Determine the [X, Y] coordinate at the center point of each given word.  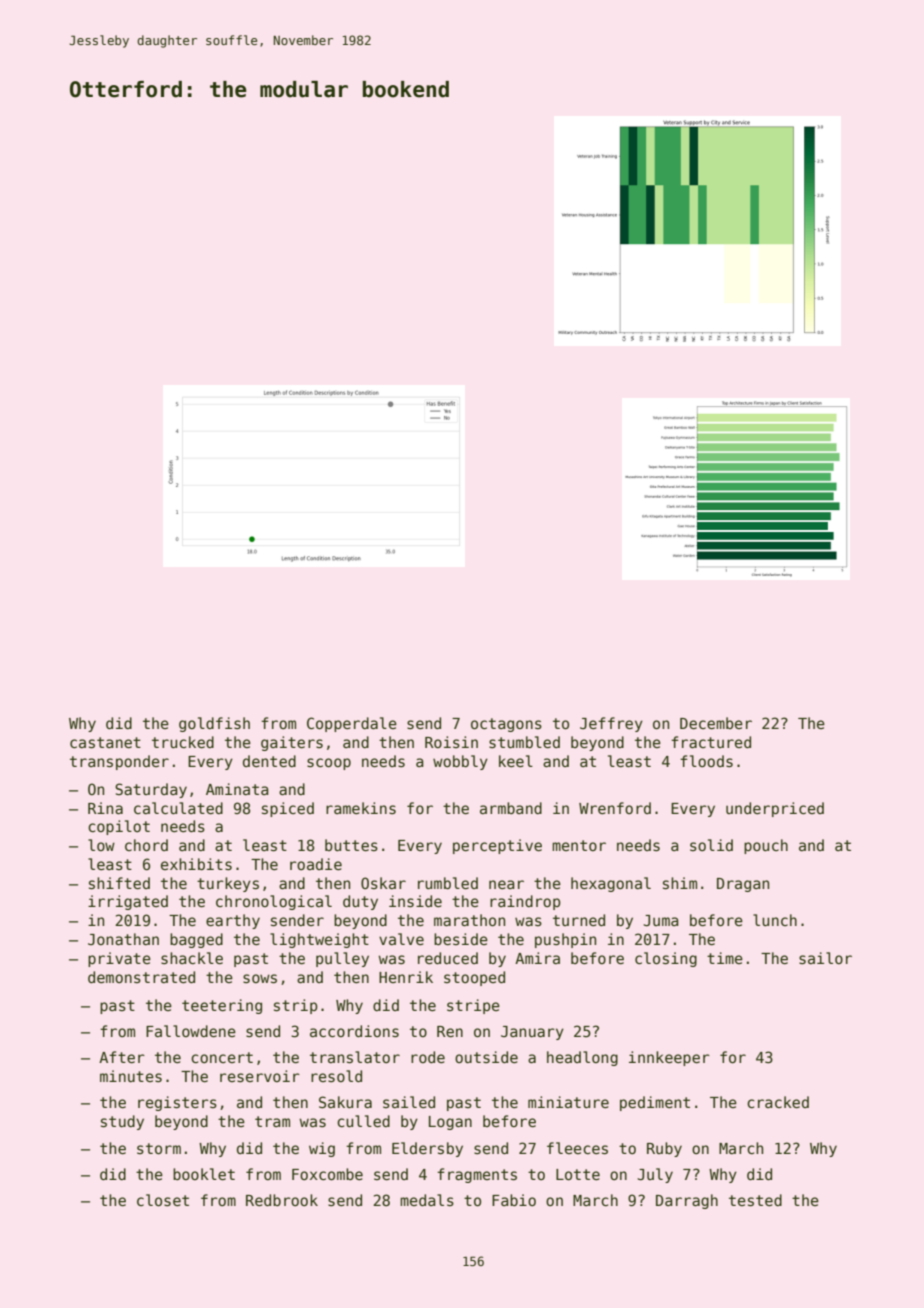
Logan [450, 1123]
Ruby [664, 1149]
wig [322, 1149]
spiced [288, 809]
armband [511, 808]
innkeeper [669, 1058]
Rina [105, 808]
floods [706, 761]
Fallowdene [191, 1031]
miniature [568, 1102]
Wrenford [615, 808]
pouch [766, 846]
